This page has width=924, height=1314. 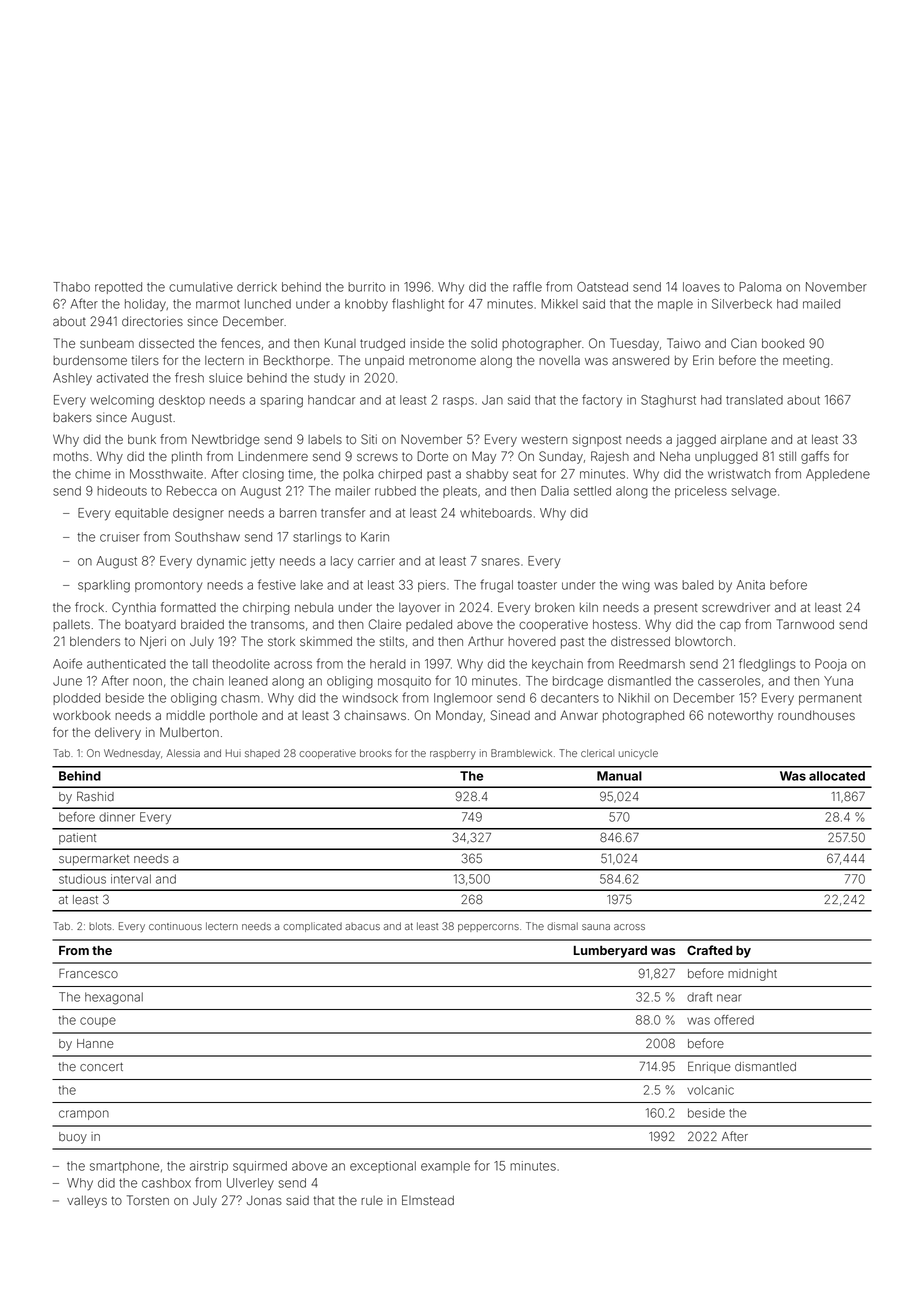 I want to click on Tarnwood, so click(x=805, y=624).
